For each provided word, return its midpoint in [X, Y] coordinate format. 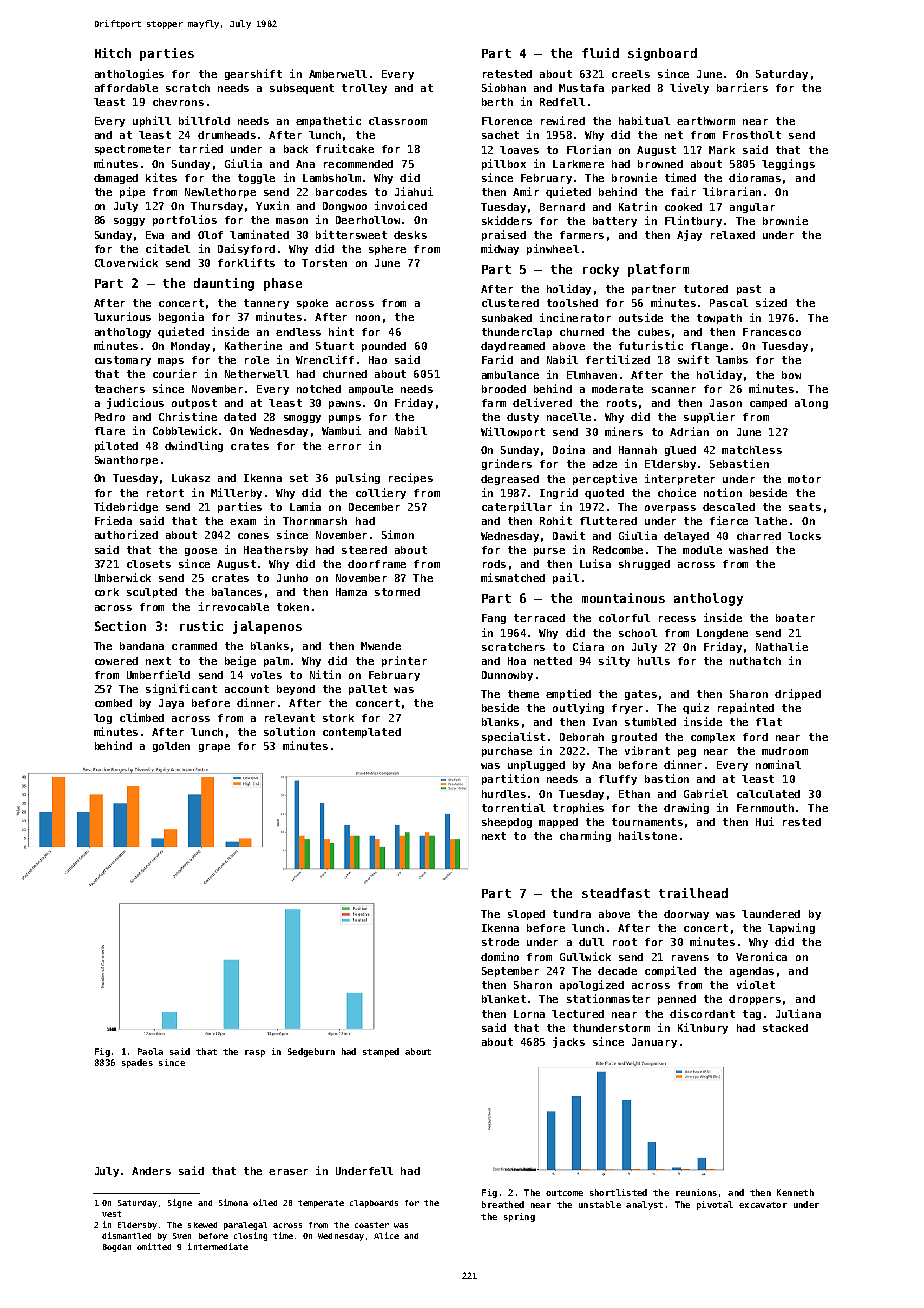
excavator [763, 1205]
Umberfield [158, 674]
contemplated [362, 733]
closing [250, 1236]
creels [631, 74]
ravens [690, 958]
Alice [386, 1235]
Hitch [113, 53]
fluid [600, 53]
